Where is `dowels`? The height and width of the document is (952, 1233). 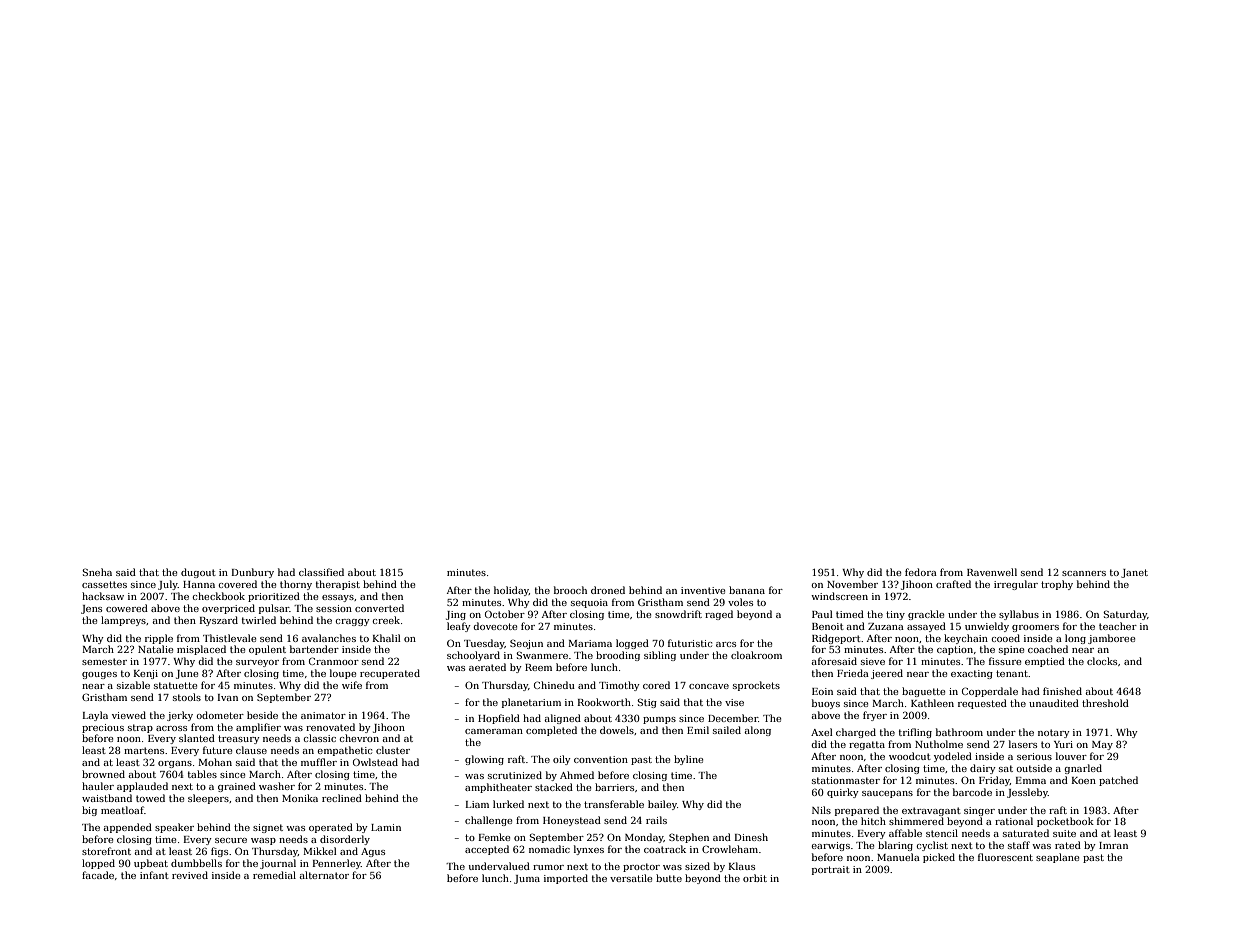
dowels is located at coordinates (617, 730).
